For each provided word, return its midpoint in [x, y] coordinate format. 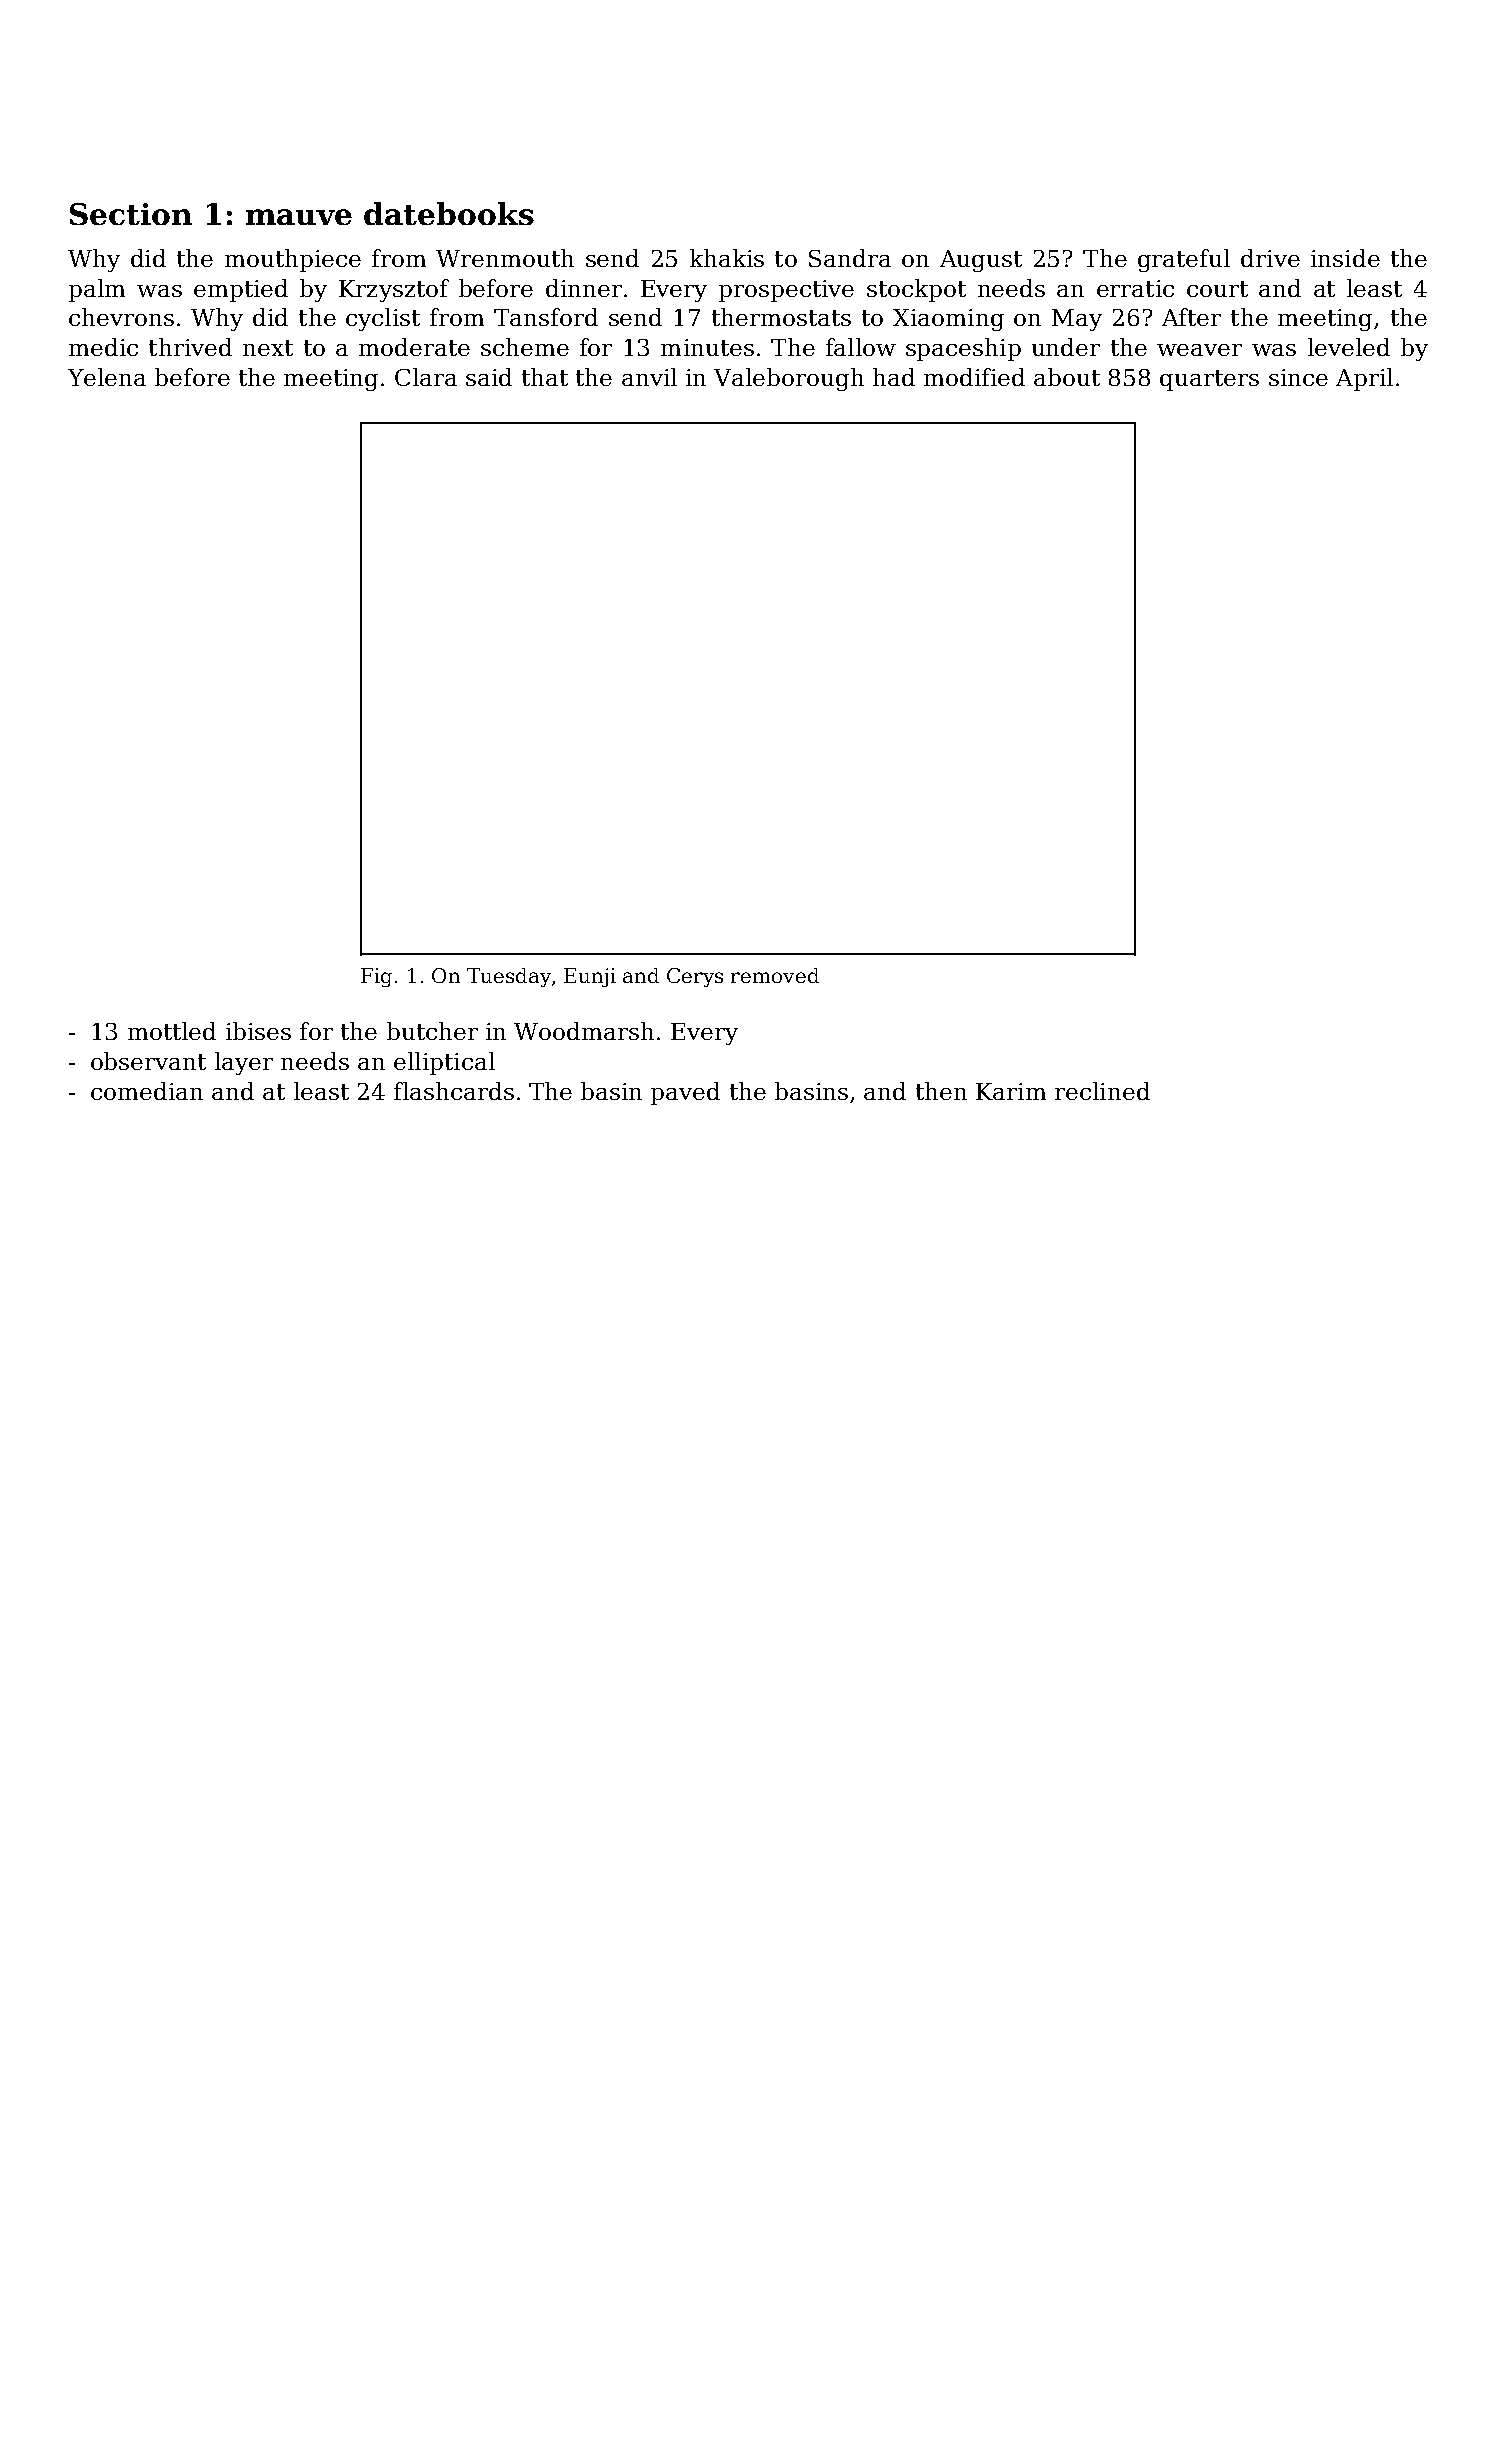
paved [685, 1093]
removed [775, 975]
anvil [649, 377]
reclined [1102, 1091]
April [1364, 379]
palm [97, 290]
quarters [1209, 380]
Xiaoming [948, 320]
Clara [426, 377]
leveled [1349, 347]
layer [244, 1063]
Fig [376, 977]
